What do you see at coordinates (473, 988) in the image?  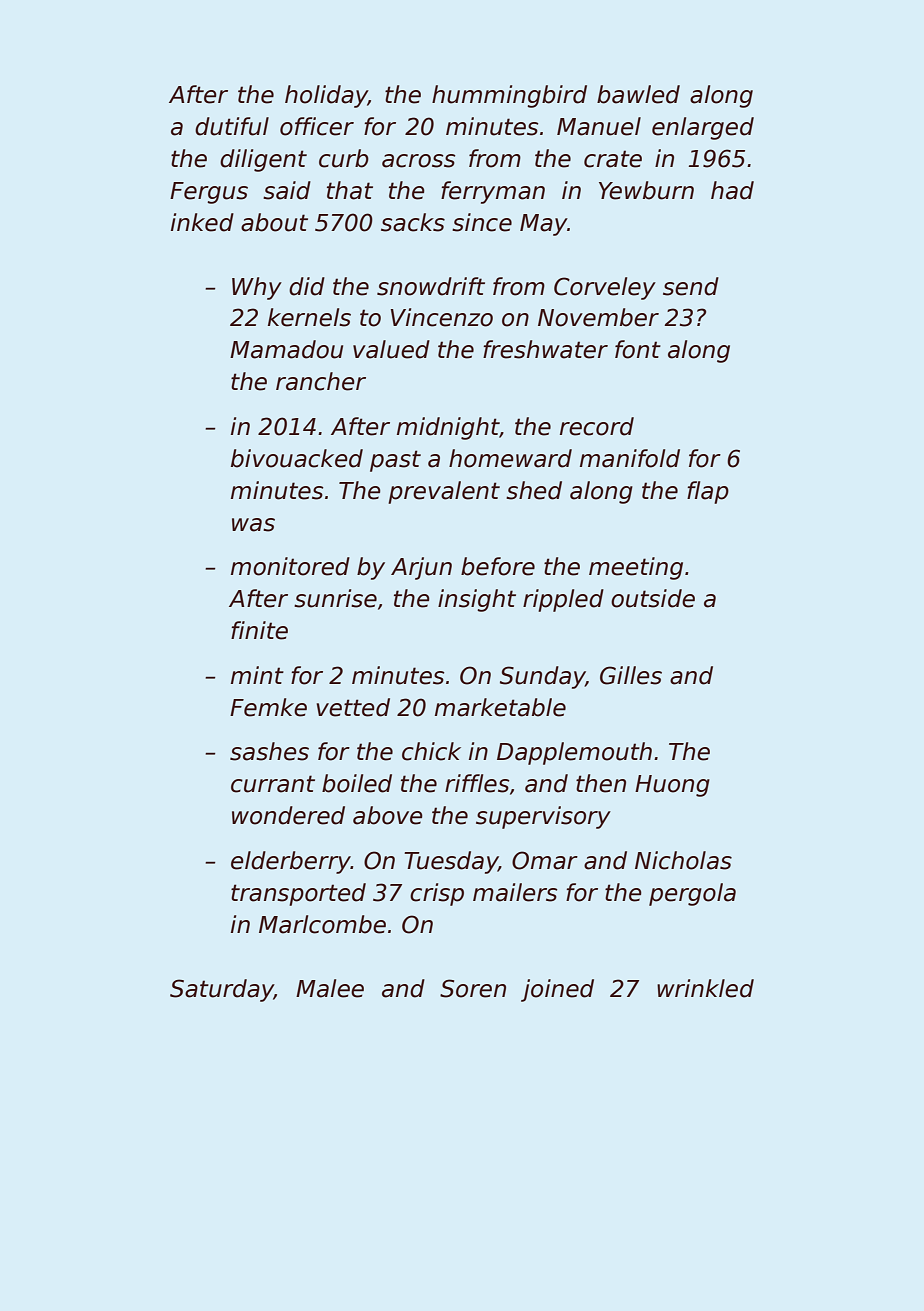 I see `Soren` at bounding box center [473, 988].
